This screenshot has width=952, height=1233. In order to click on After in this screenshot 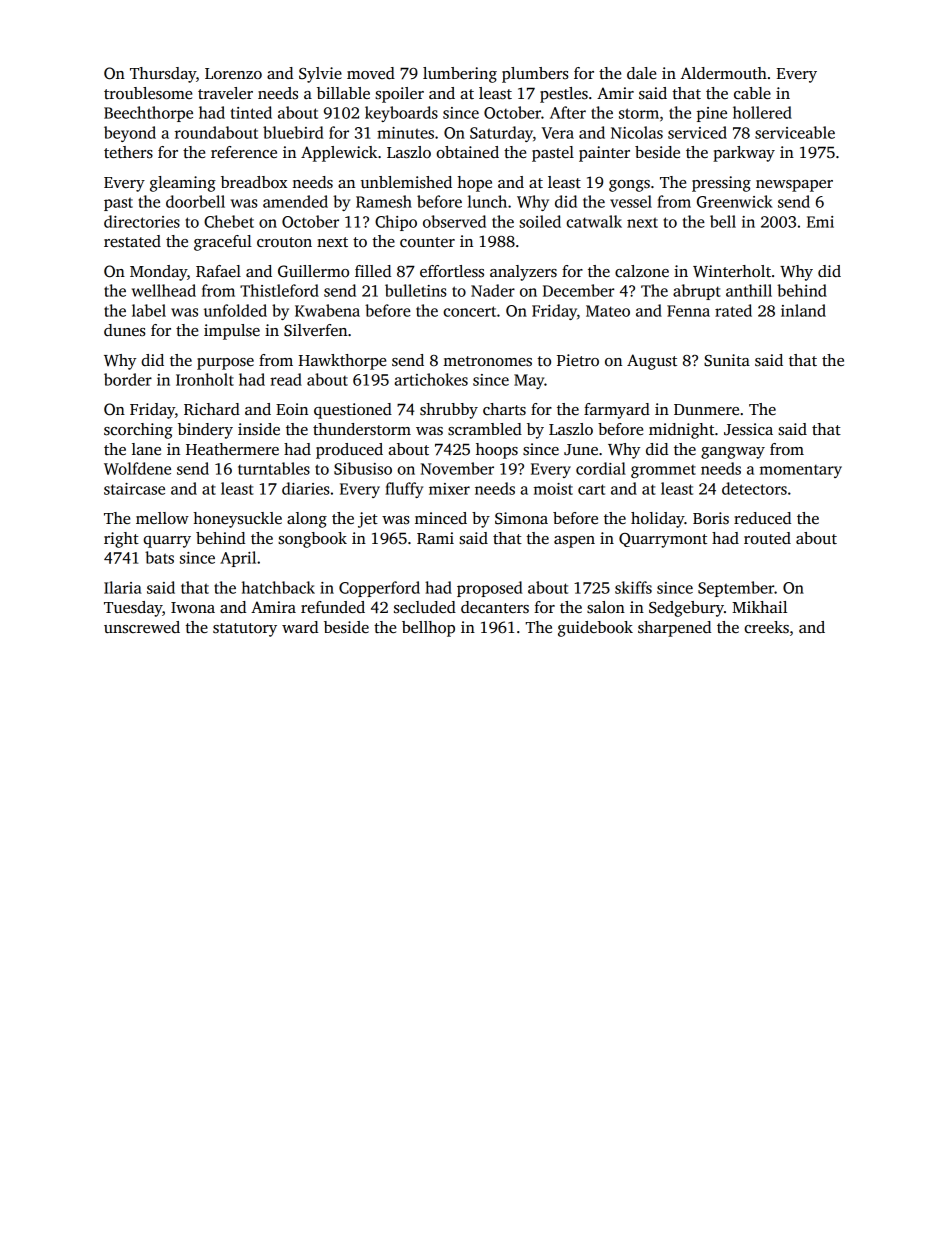, I will do `click(568, 112)`.
